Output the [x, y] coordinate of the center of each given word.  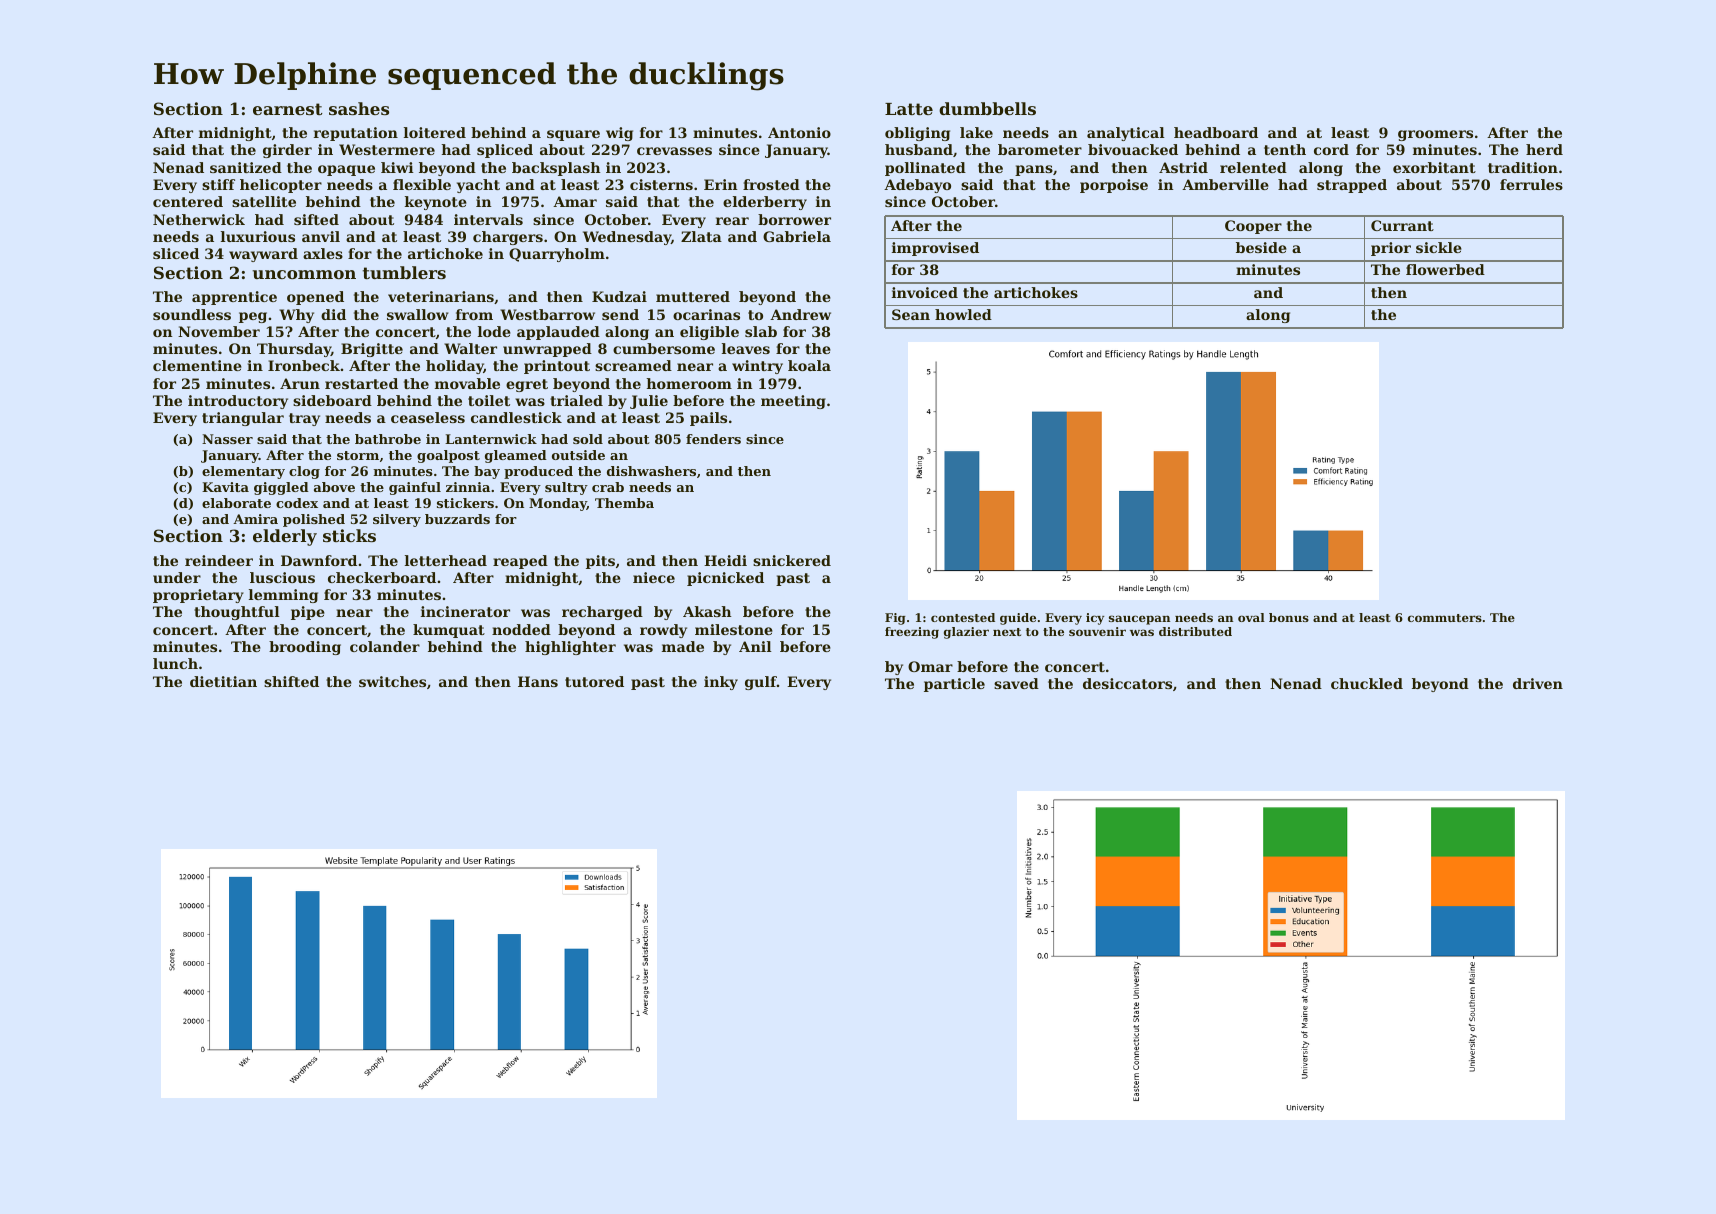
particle [954, 685]
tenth [1285, 149]
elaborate [236, 503]
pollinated [925, 169]
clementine [197, 365]
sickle [1439, 247]
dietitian [223, 681]
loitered [435, 132]
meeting [793, 402]
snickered [792, 560]
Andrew [800, 314]
